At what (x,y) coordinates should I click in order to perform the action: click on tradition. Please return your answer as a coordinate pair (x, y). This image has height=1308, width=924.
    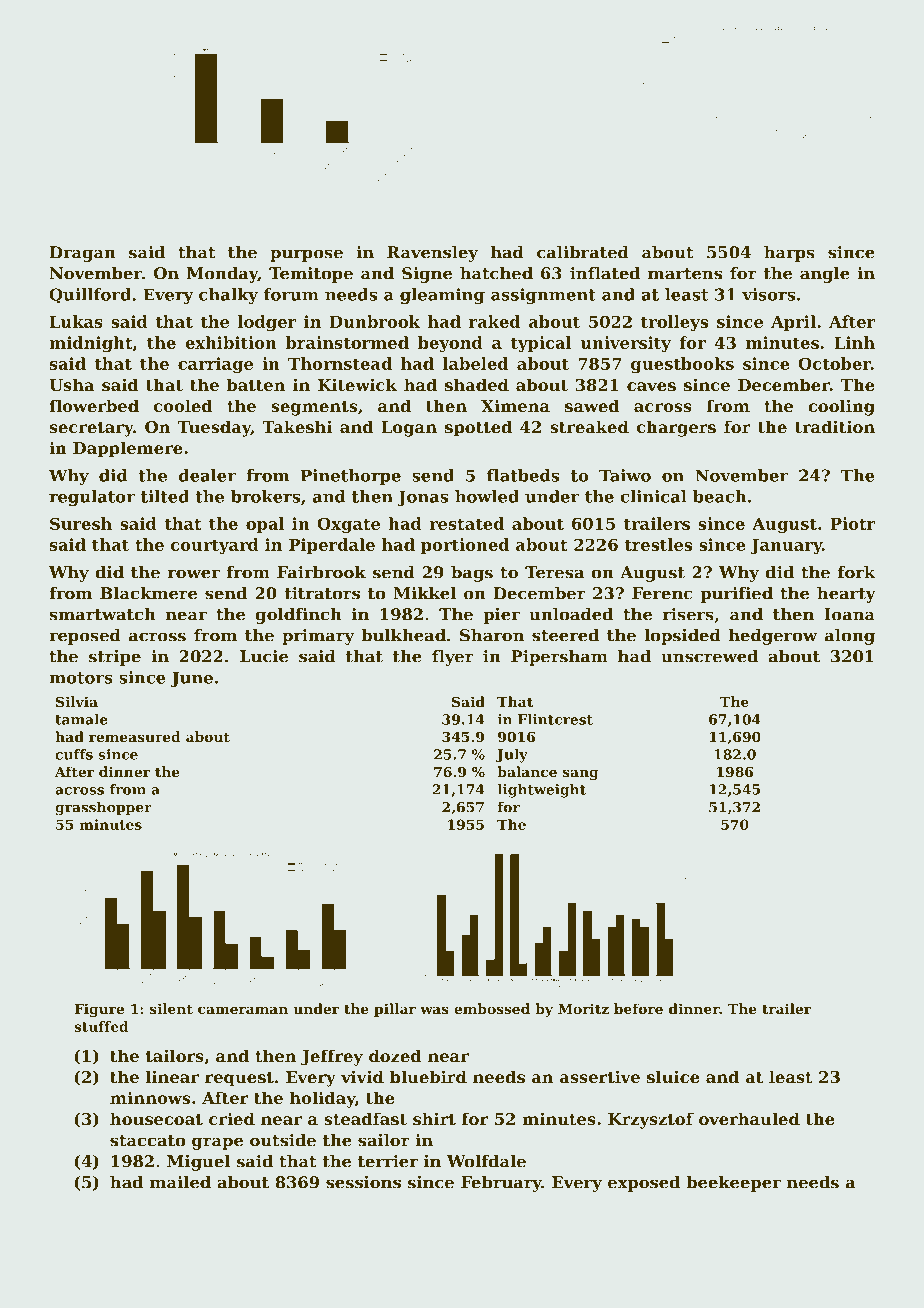
    Looking at the image, I should click on (835, 426).
